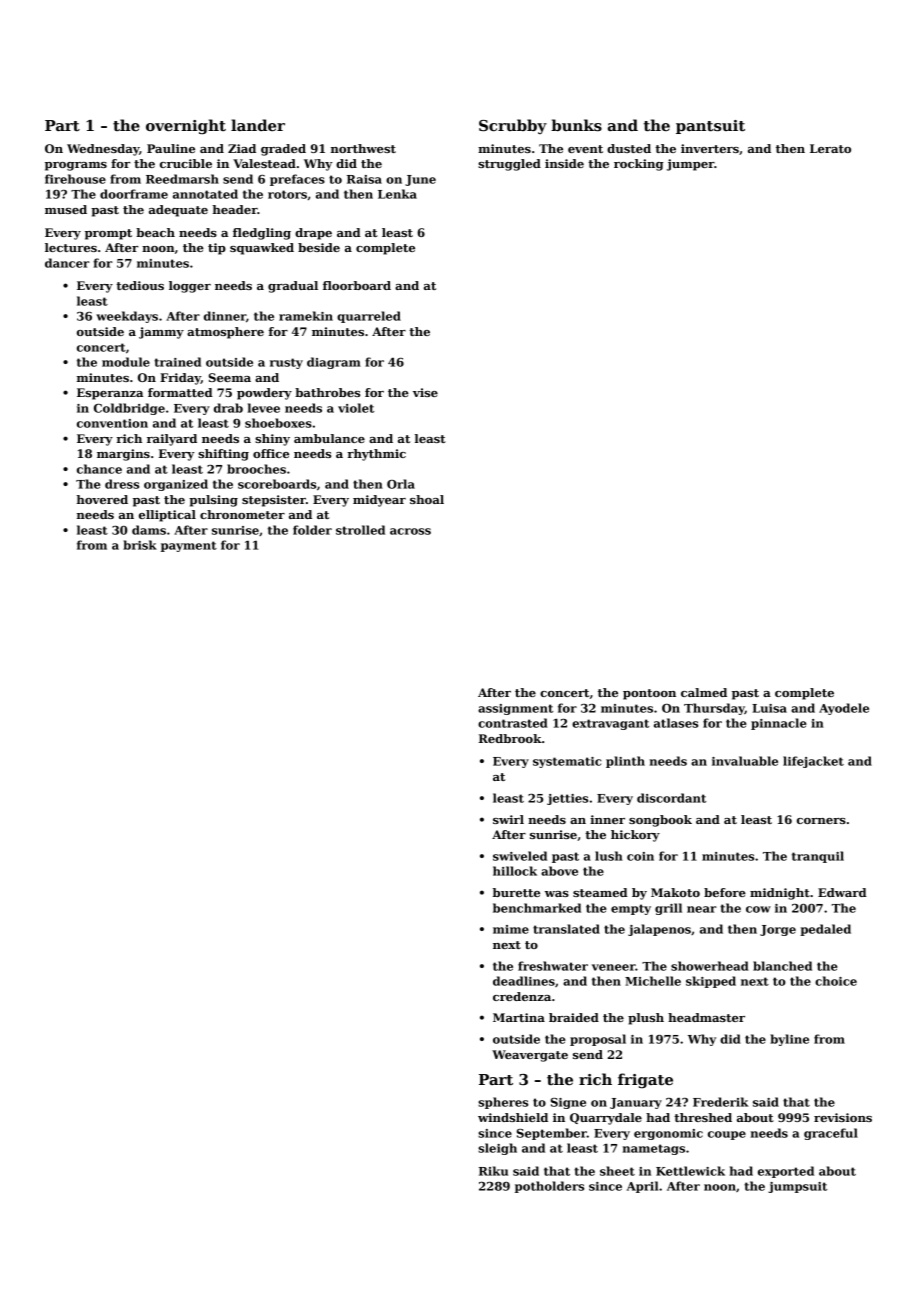 This document has height=1308, width=924. I want to click on corners, so click(821, 821).
